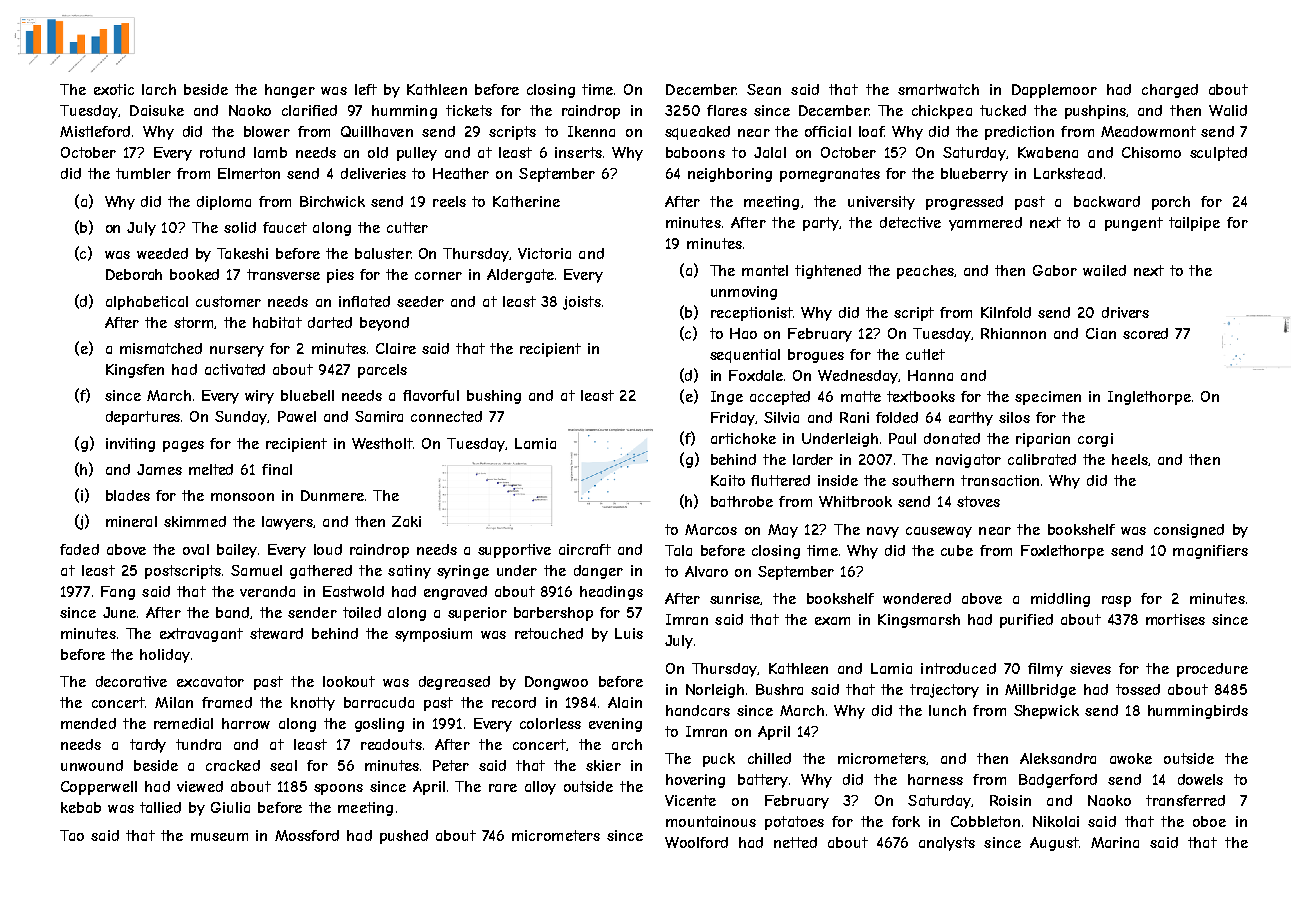  What do you see at coordinates (743, 438) in the screenshot?
I see `artichoke` at bounding box center [743, 438].
